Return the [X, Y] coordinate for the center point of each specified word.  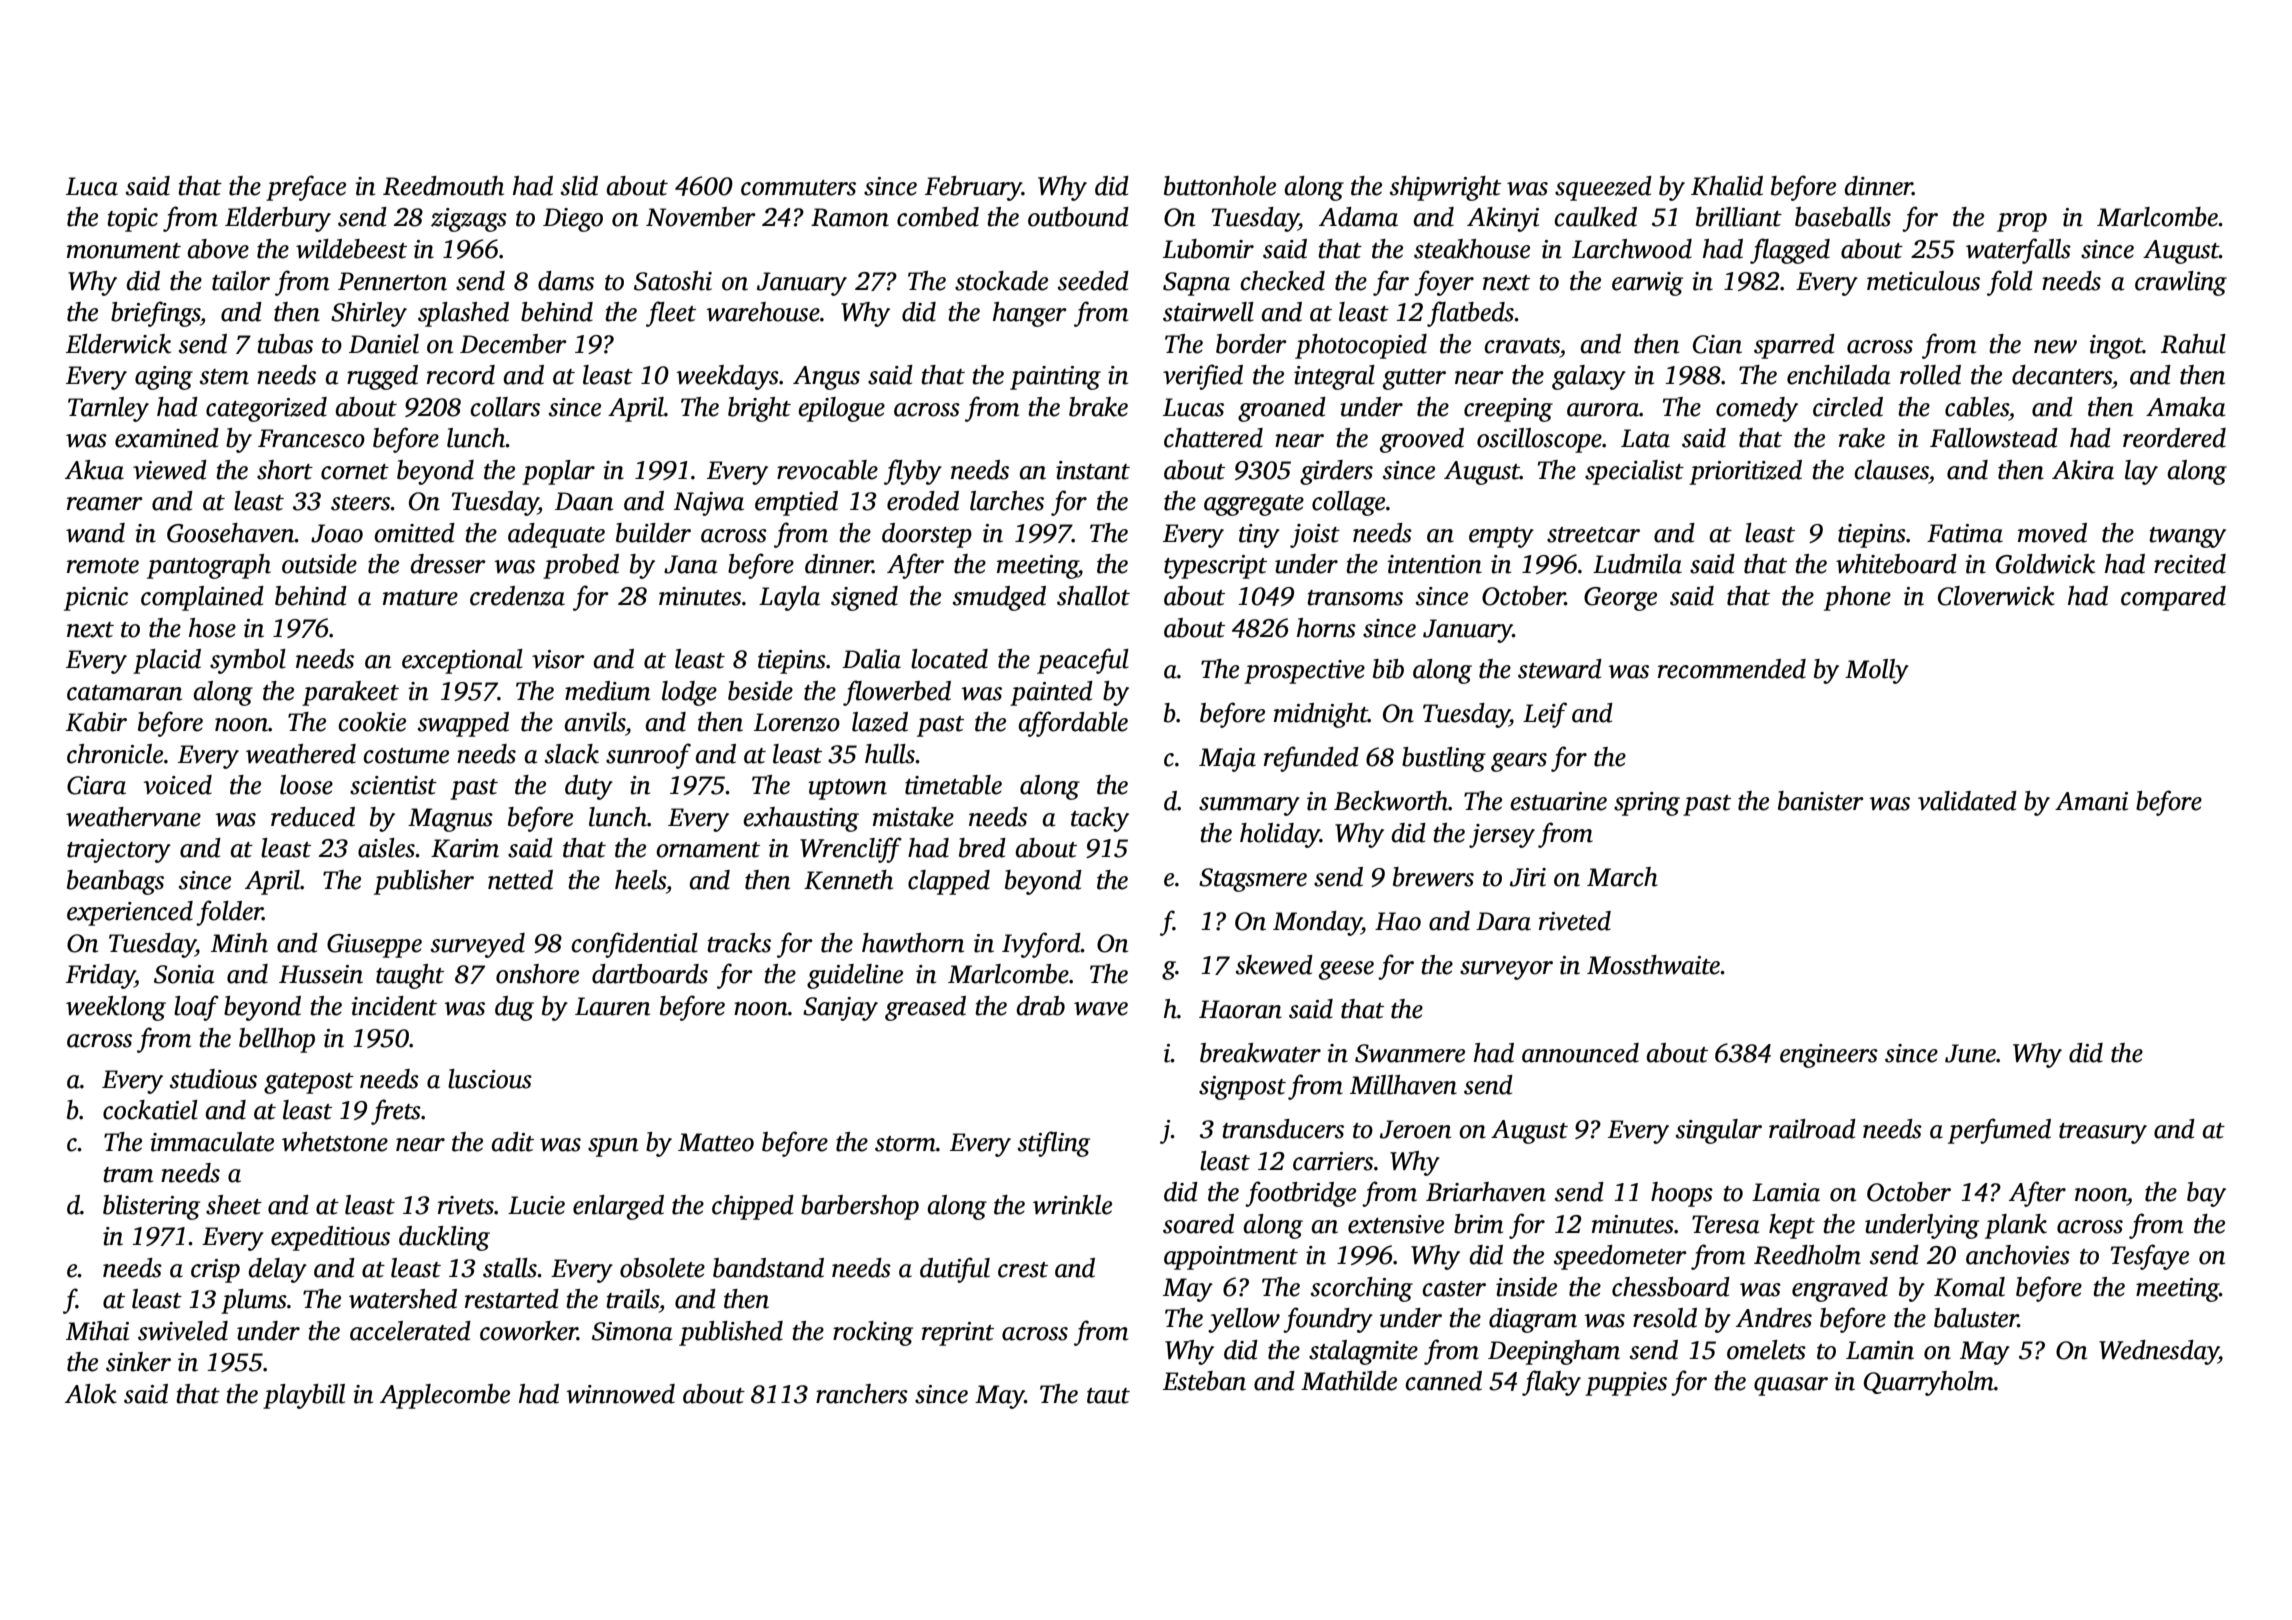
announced [1580, 1053]
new [2055, 347]
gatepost [309, 1083]
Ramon [850, 217]
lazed [880, 722]
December [513, 344]
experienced [130, 913]
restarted [512, 1299]
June [1970, 1053]
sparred [1794, 346]
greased [925, 1008]
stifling [1054, 1144]
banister [1821, 801]
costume [406, 756]
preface [306, 188]
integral [1334, 377]
